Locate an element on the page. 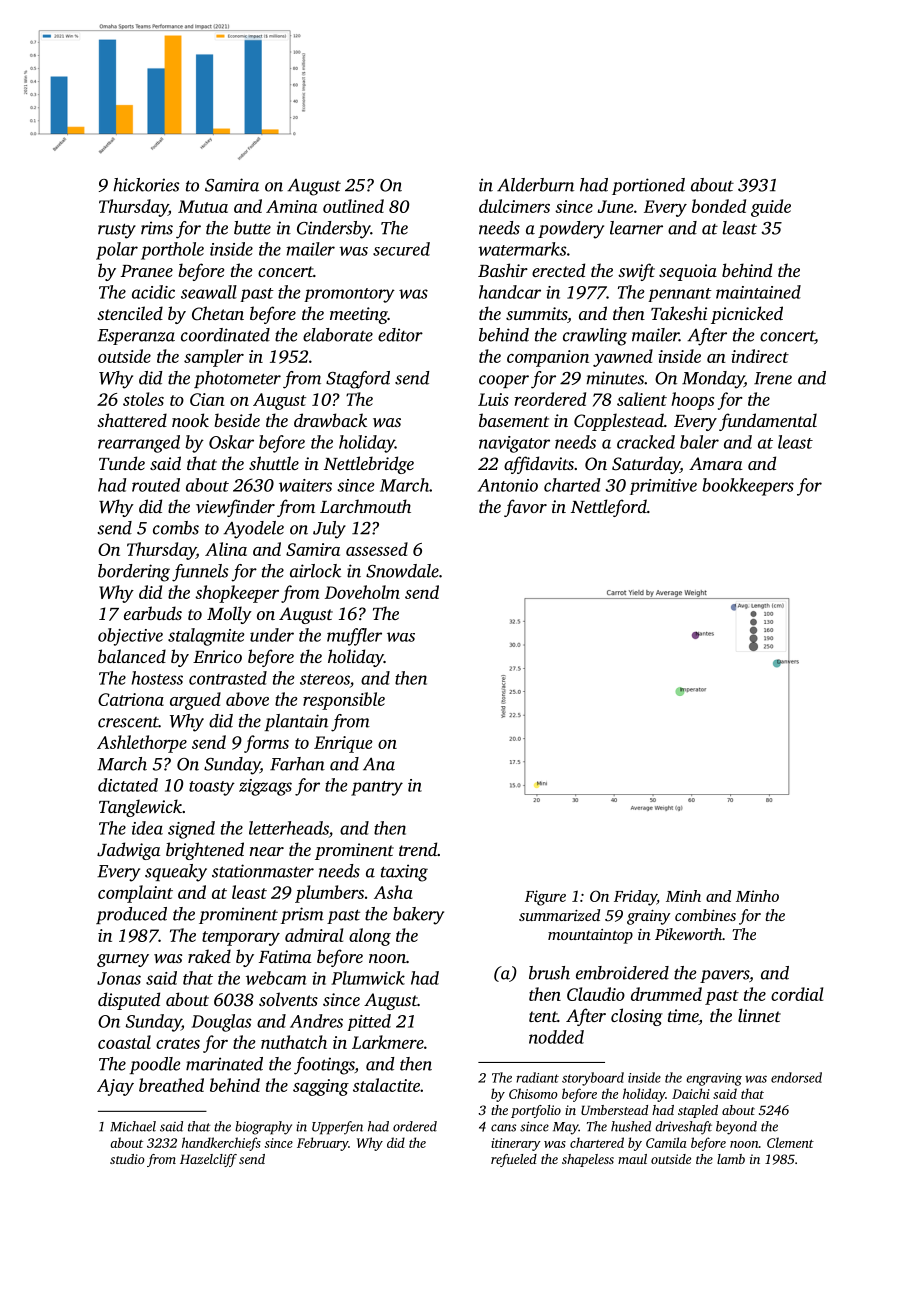  indirect is located at coordinates (760, 356).
